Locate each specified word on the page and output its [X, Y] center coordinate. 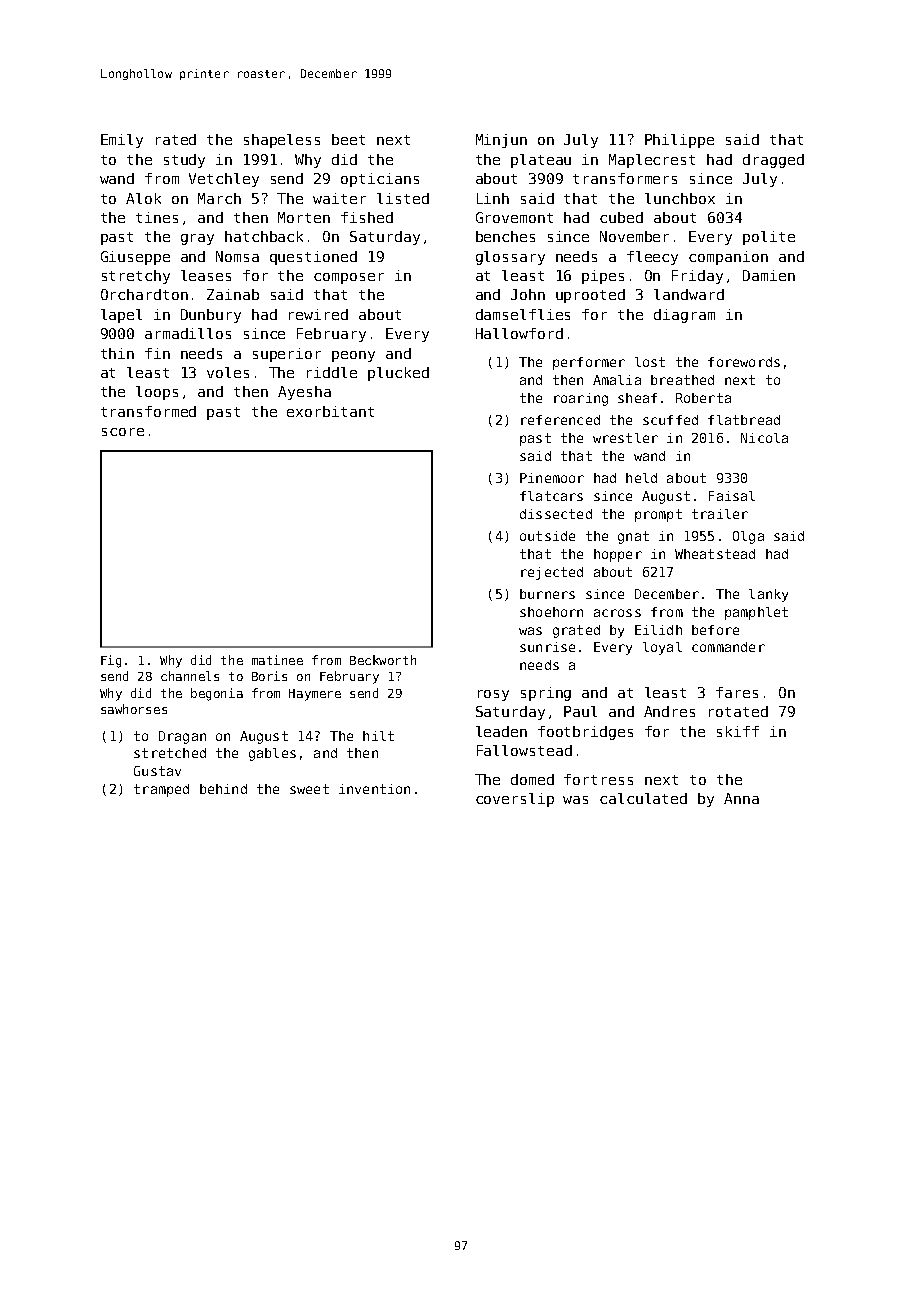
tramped [161, 790]
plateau [541, 161]
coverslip [515, 800]
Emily [122, 141]
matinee [277, 660]
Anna [741, 798]
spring [546, 694]
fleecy [652, 258]
